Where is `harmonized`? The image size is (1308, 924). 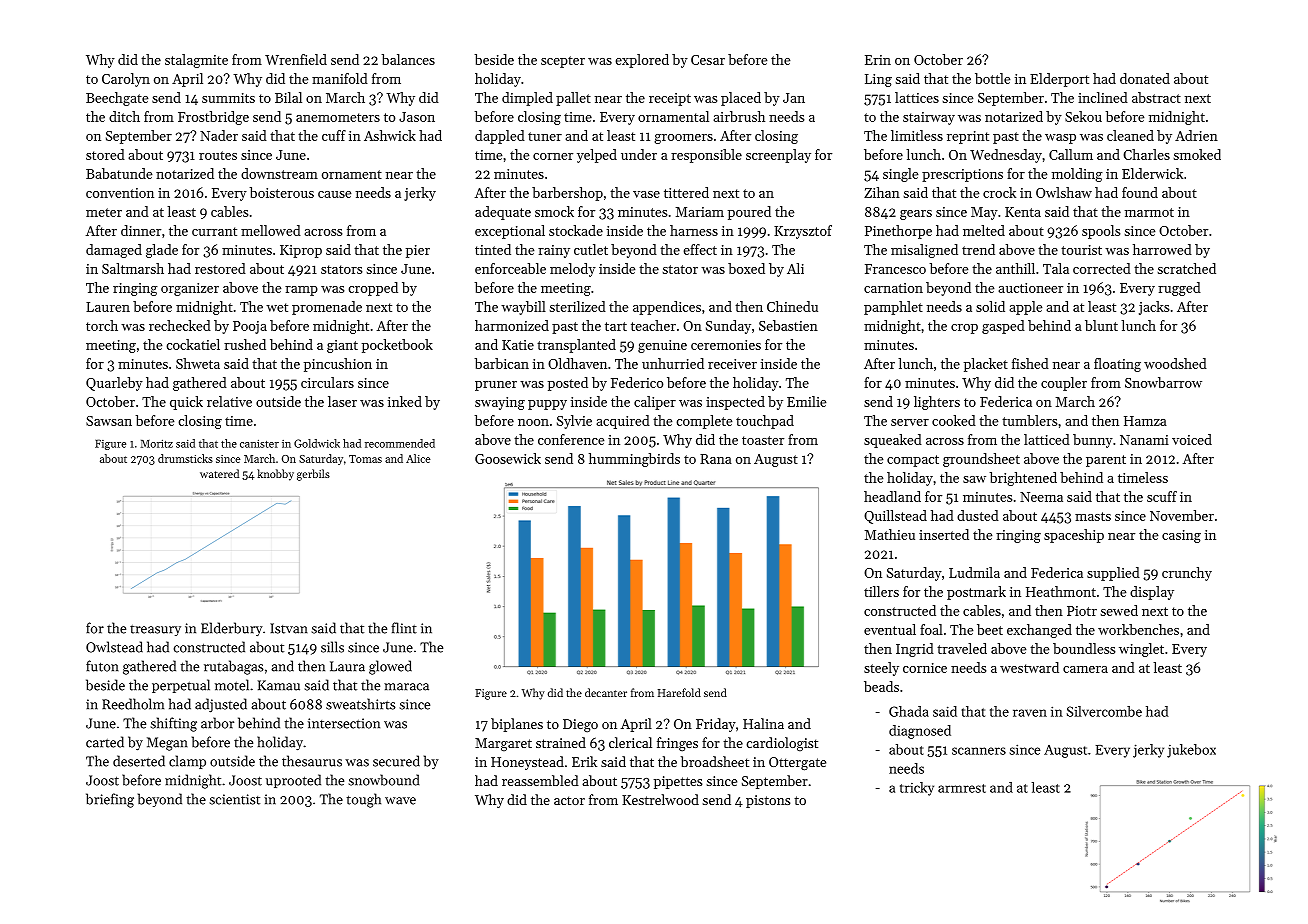 harmonized is located at coordinates (512, 325).
